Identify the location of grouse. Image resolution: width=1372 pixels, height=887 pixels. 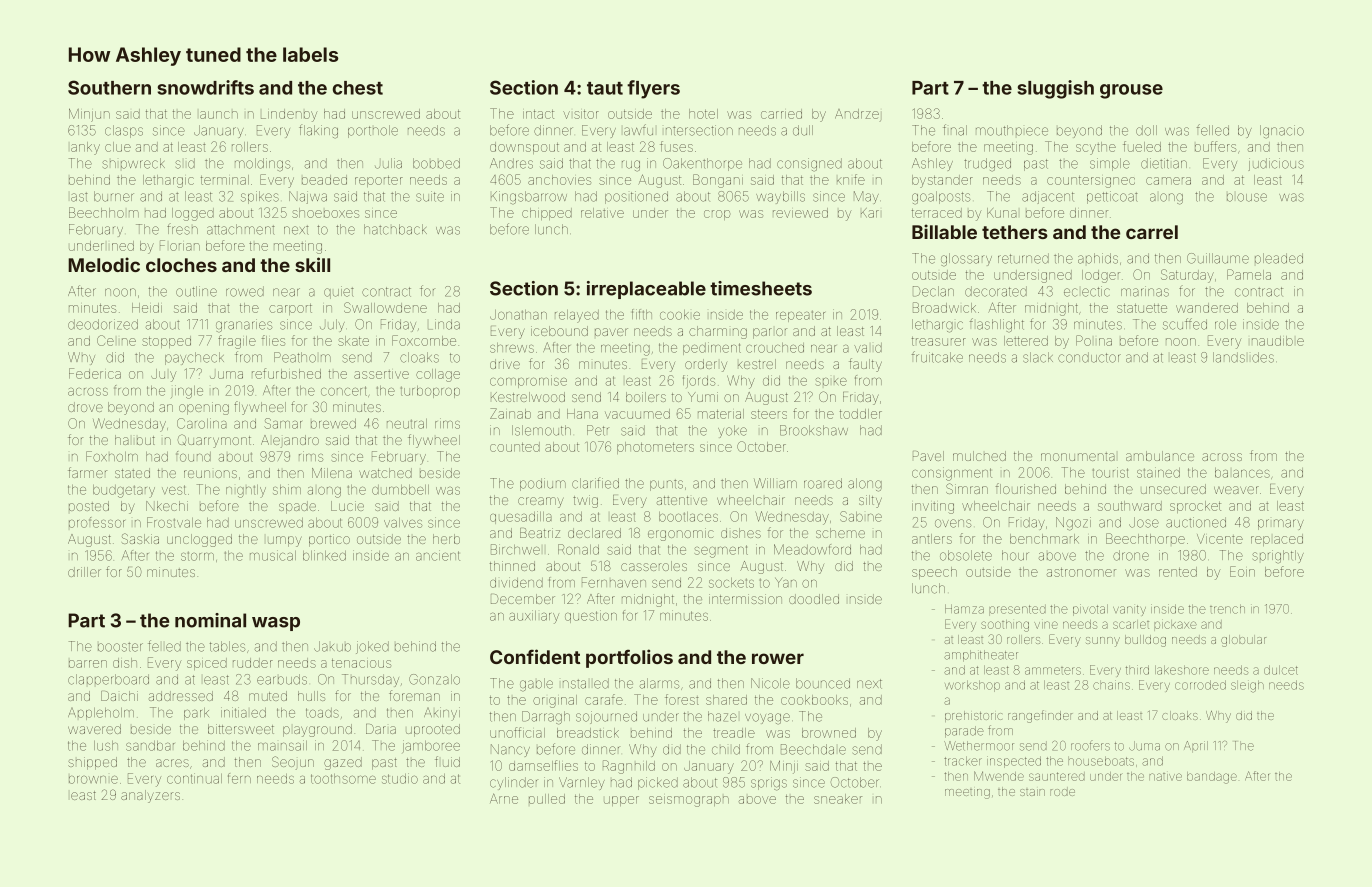
(1131, 91).
